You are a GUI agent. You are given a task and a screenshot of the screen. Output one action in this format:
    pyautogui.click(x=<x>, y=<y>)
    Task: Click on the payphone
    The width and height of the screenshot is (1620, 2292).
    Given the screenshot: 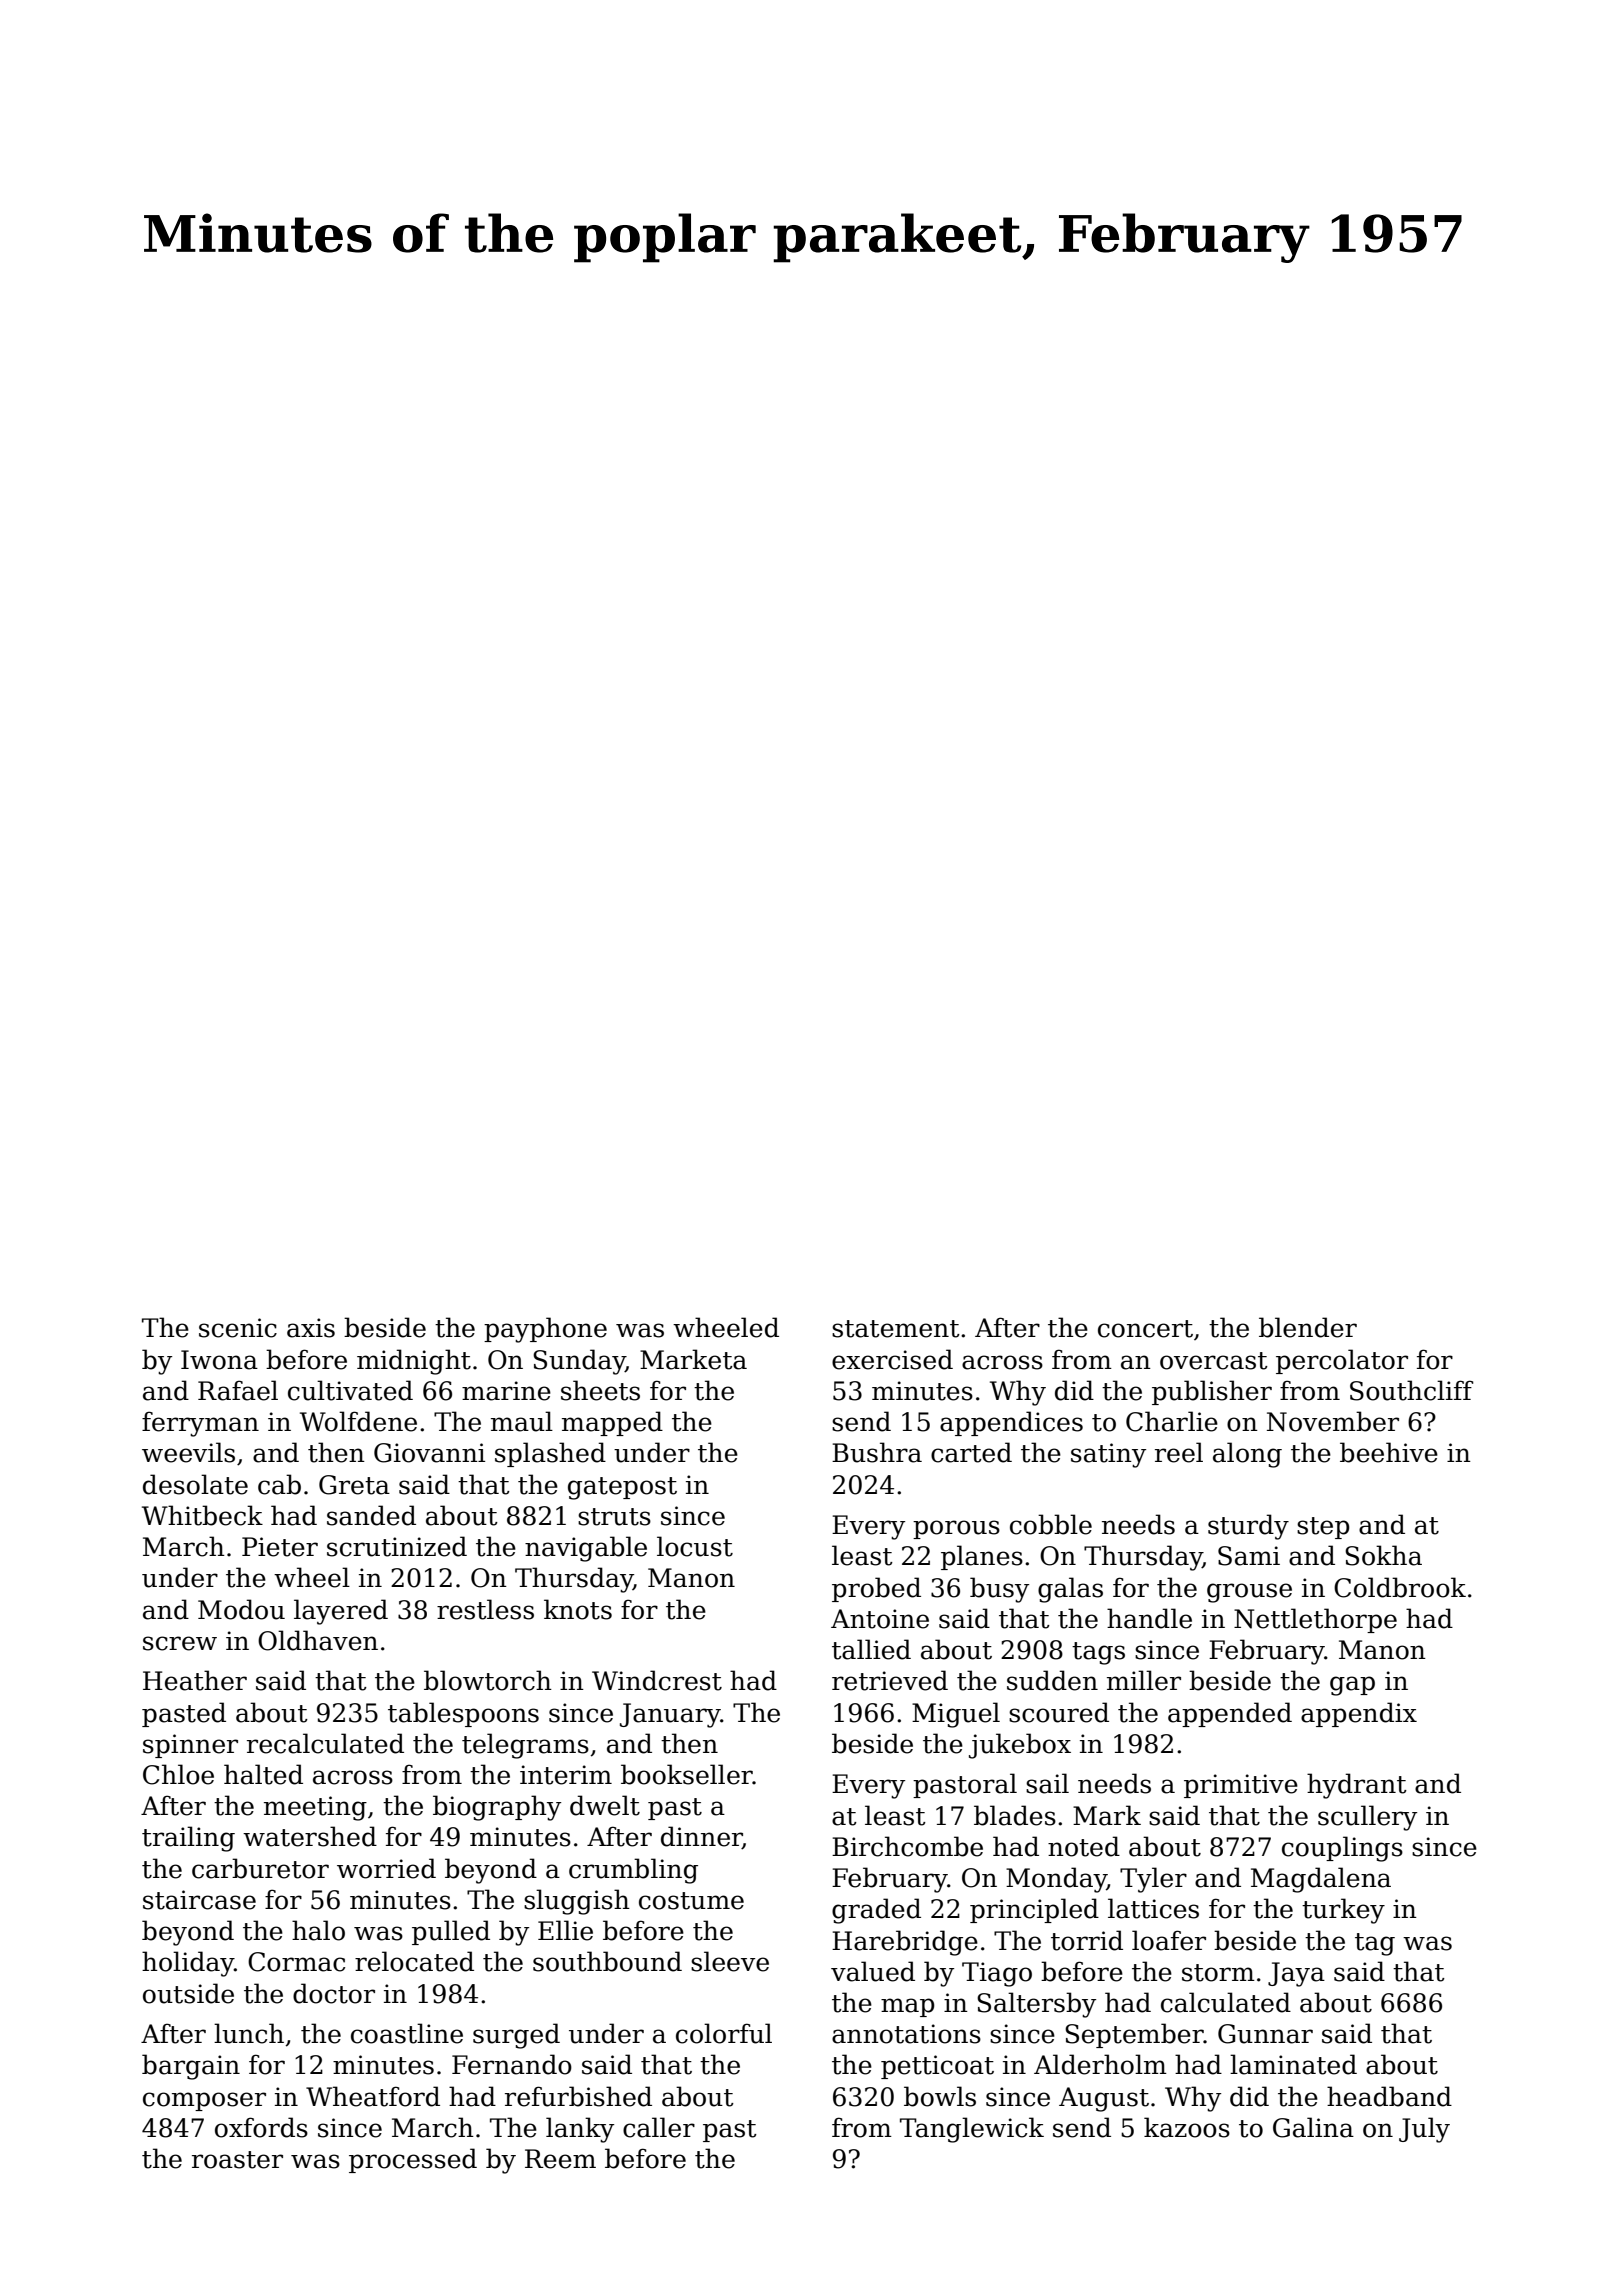 What is the action you would take?
    pyautogui.click(x=545, y=1330)
